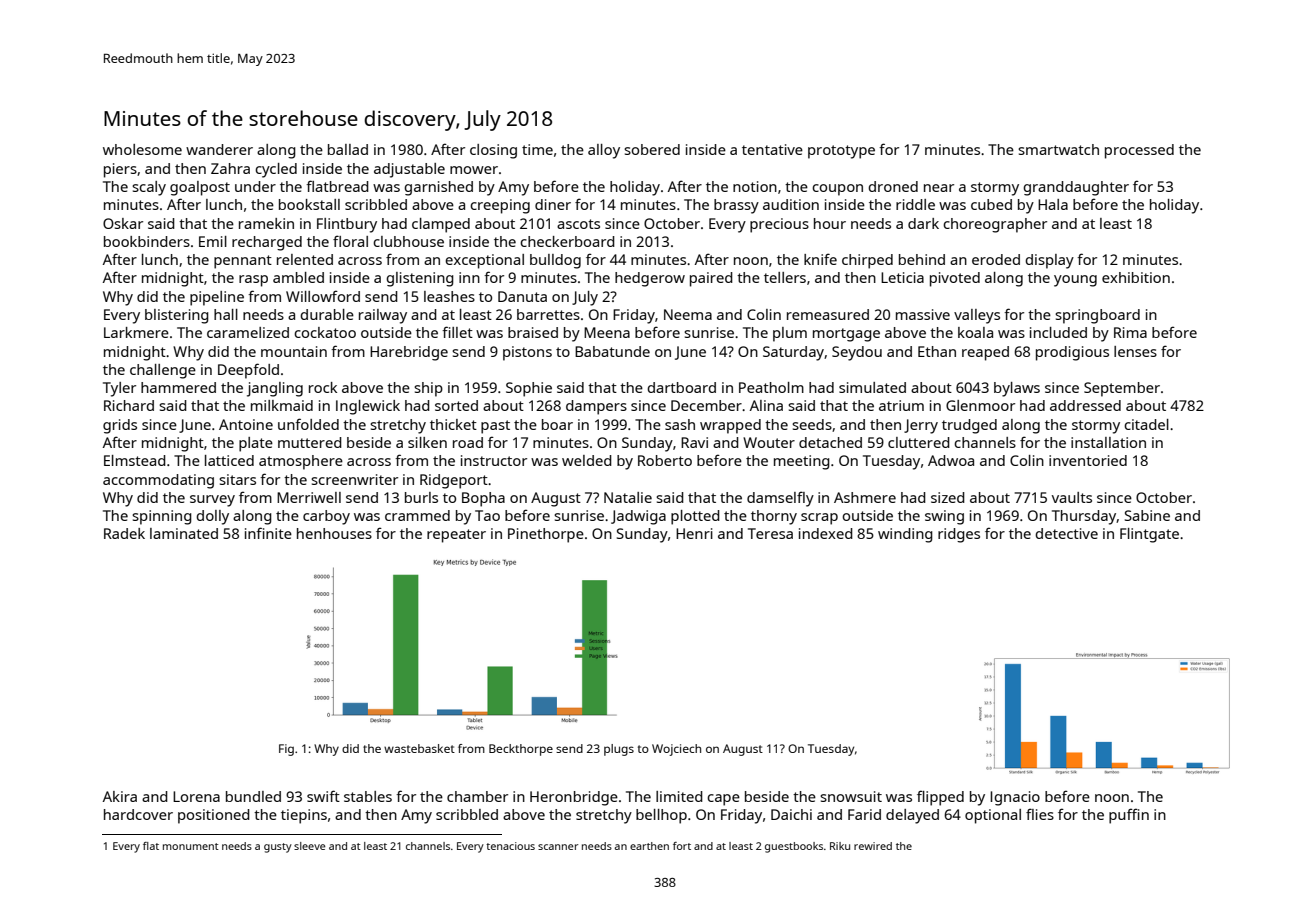 This document has height=924, width=1308. Describe the element at coordinates (730, 426) in the document. I see `wrapped` at that location.
